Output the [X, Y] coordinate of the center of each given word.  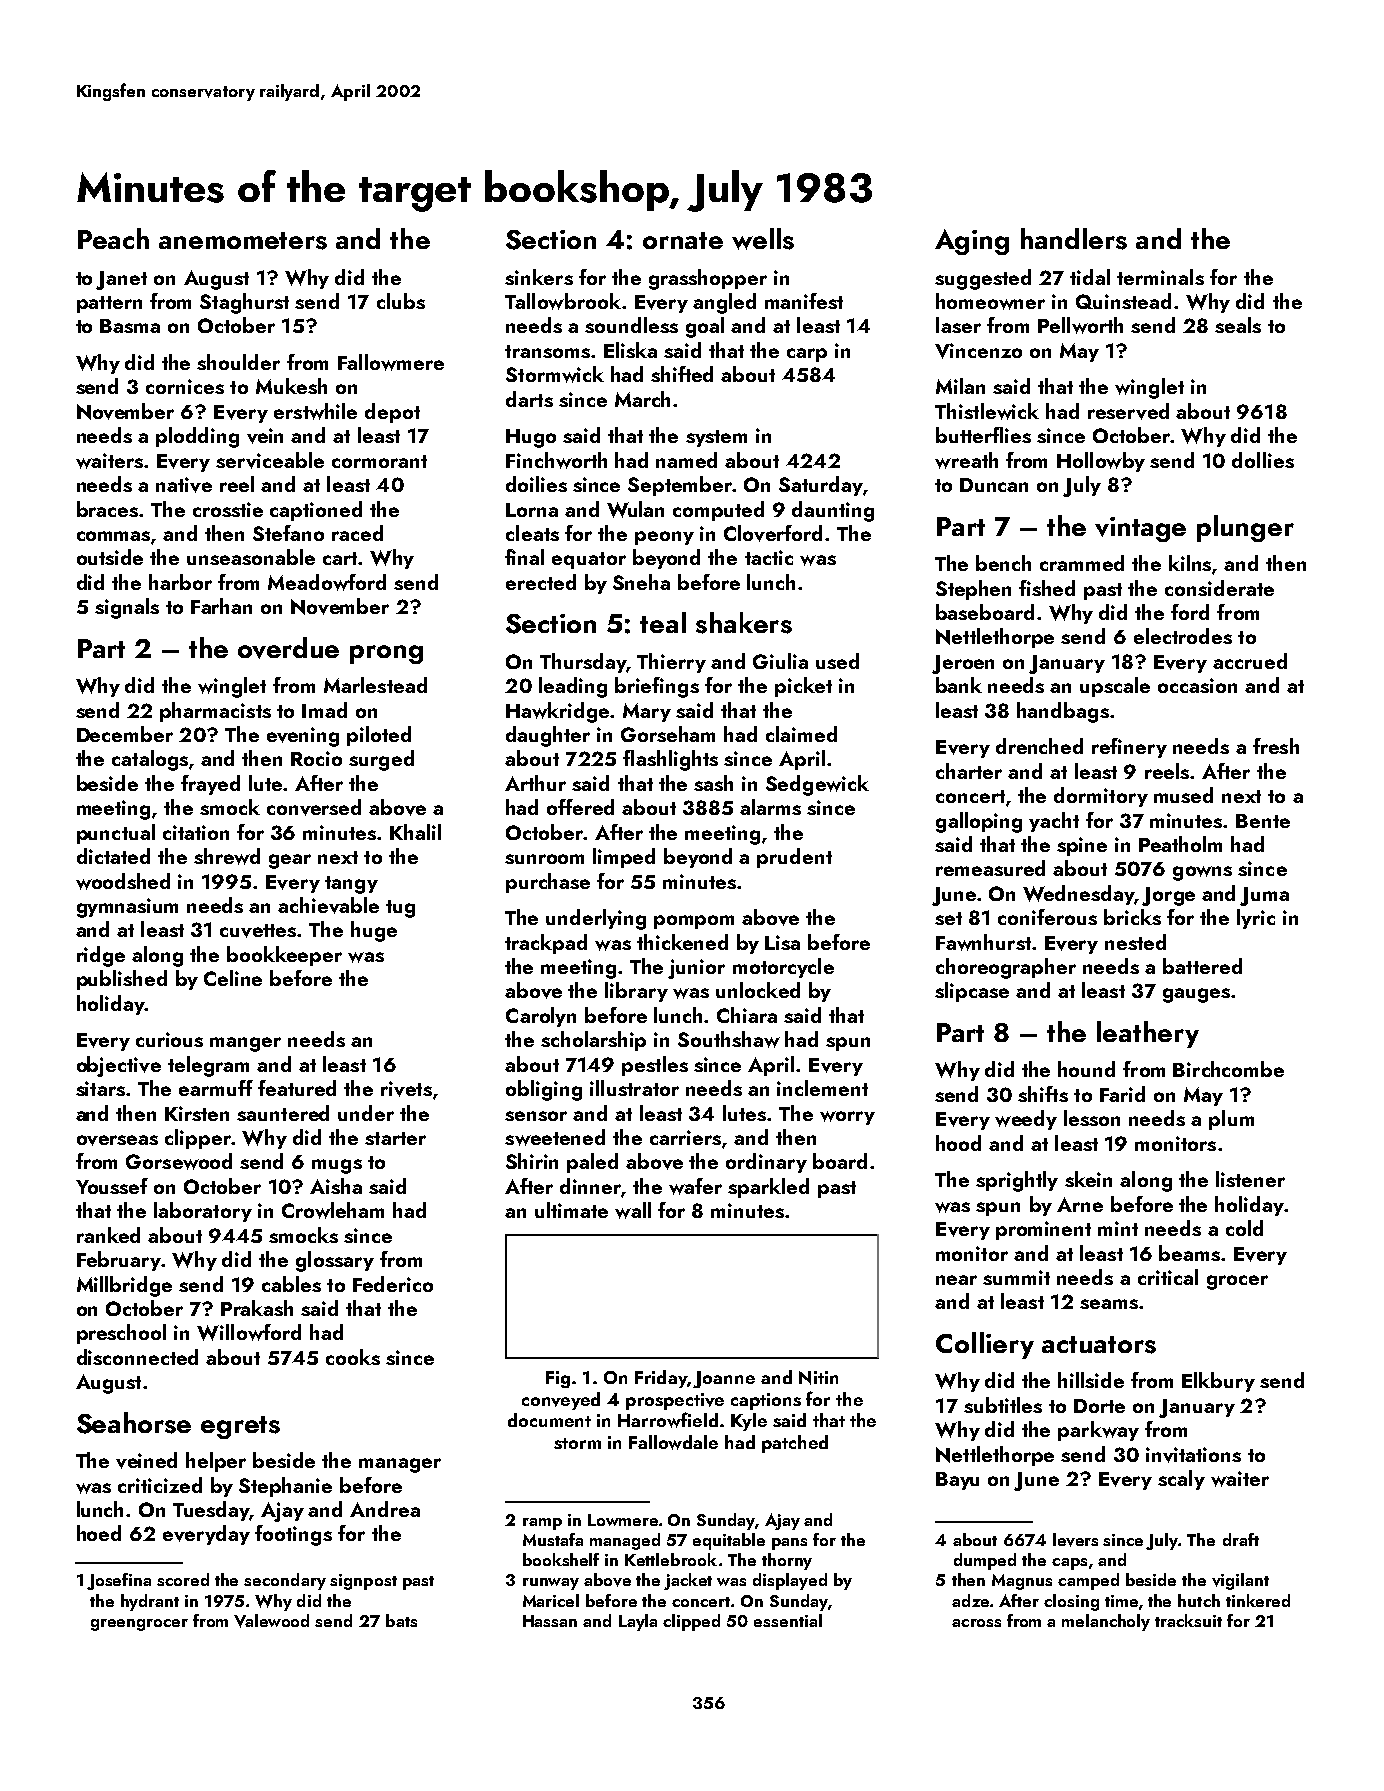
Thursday [583, 663]
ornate [683, 240]
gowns [1202, 873]
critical [1168, 1277]
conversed [314, 807]
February [119, 1261]
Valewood [271, 1621]
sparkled [768, 1188]
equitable [729, 1541]
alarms [770, 807]
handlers [1074, 239]
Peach [113, 238]
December [125, 734]
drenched [1039, 746]
